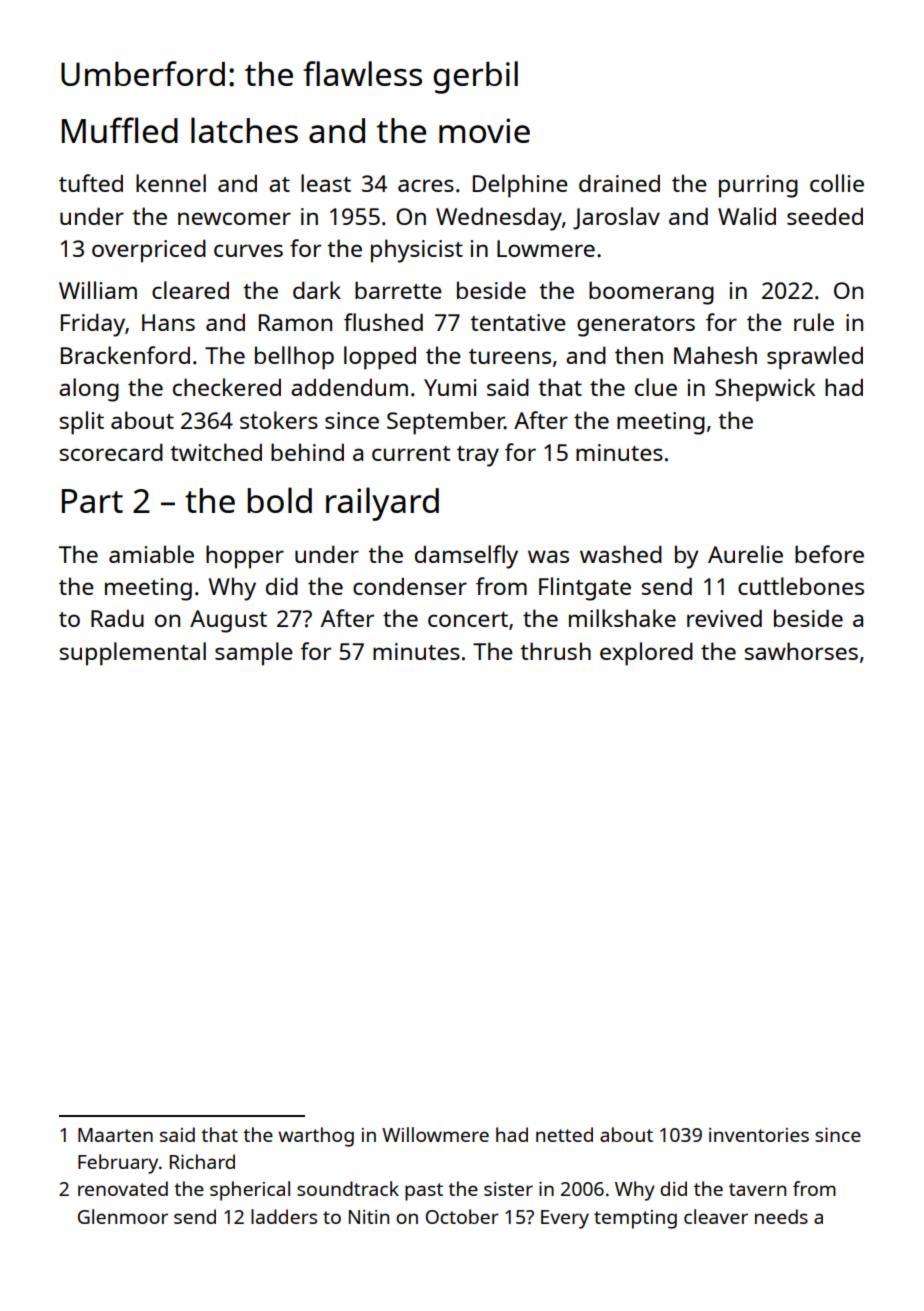  I want to click on Part, so click(92, 501).
